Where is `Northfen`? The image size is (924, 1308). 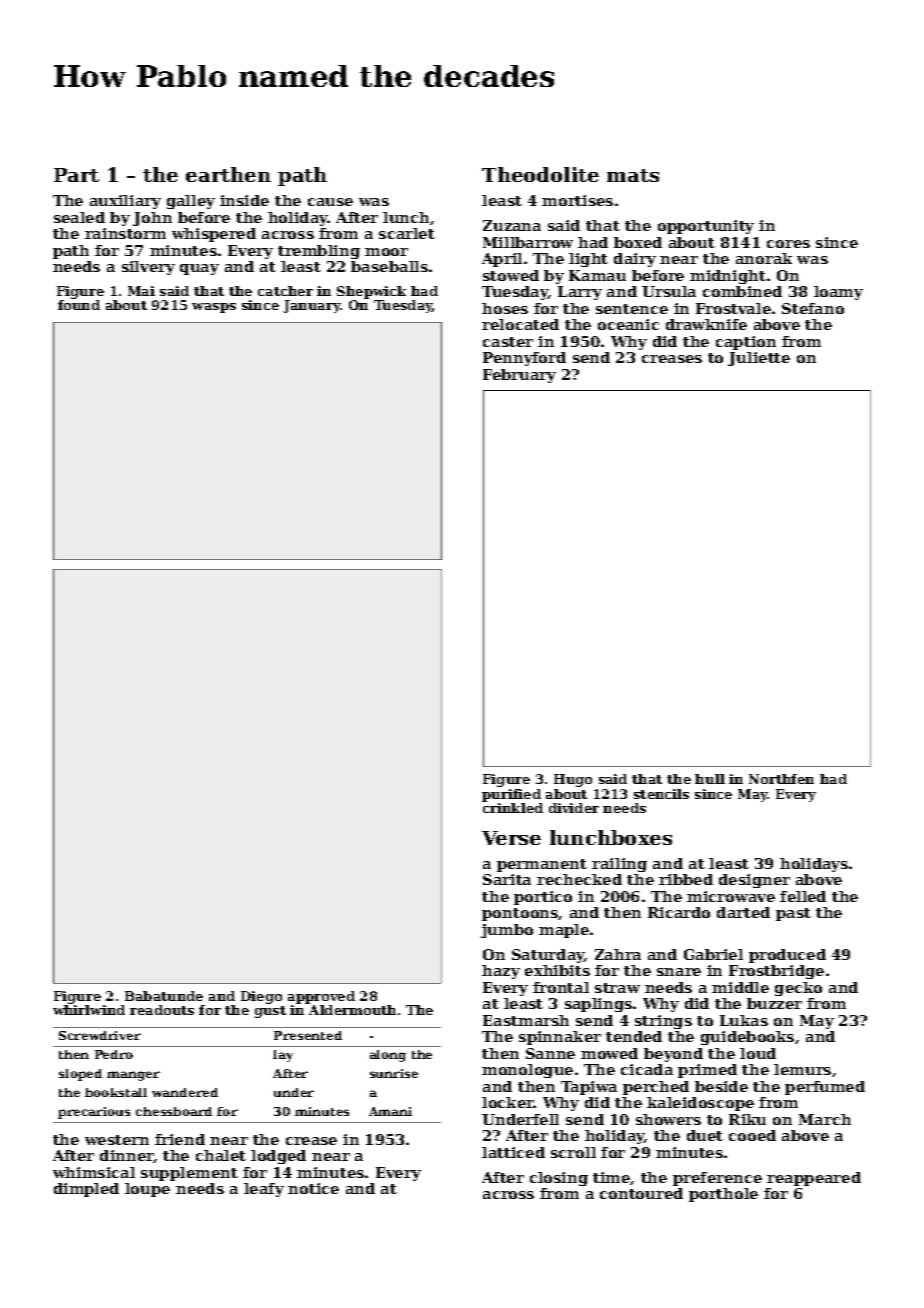
Northfen is located at coordinates (781, 779).
